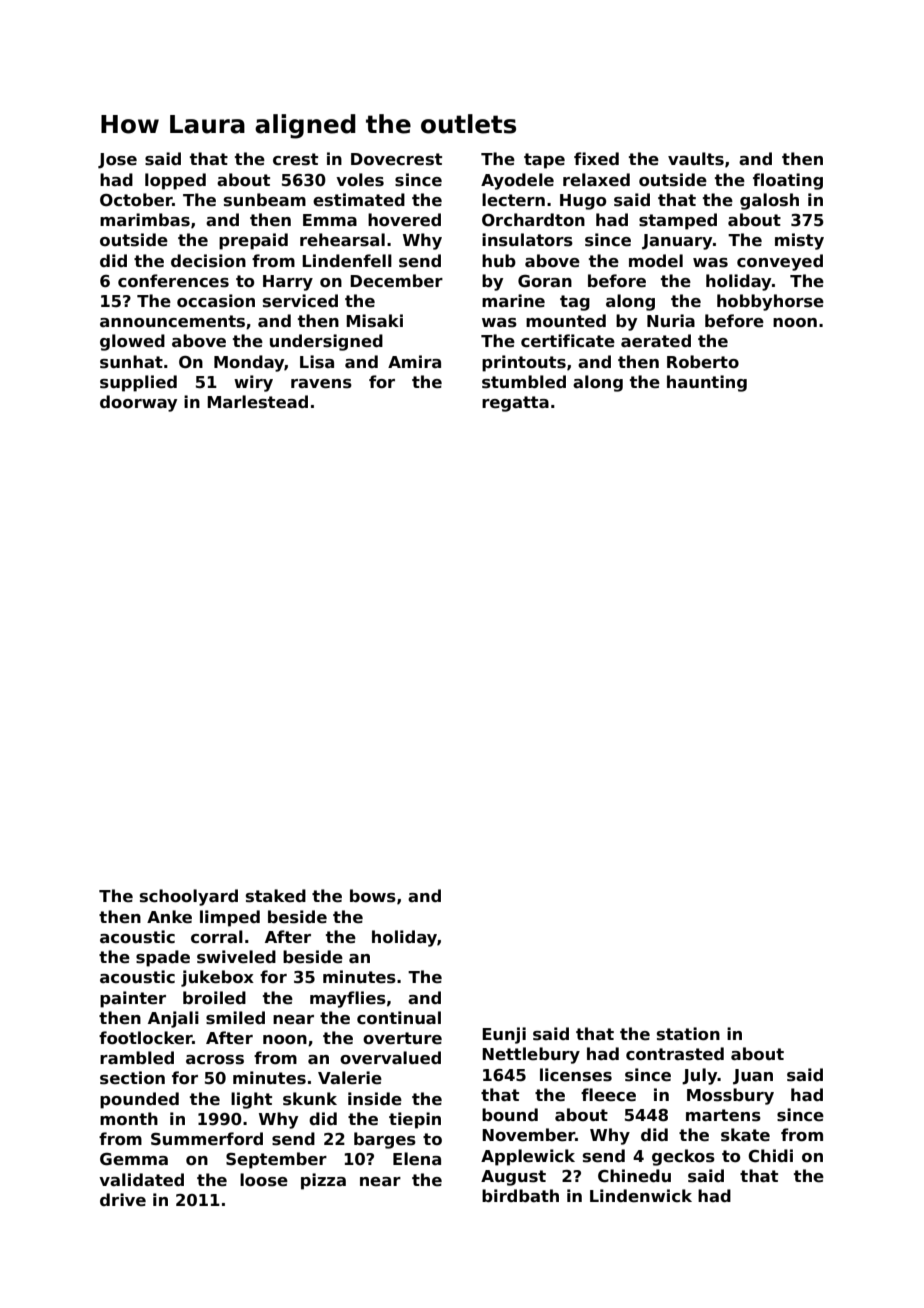 This screenshot has width=924, height=1308. Describe the element at coordinates (326, 342) in the screenshot. I see `undersigned` at that location.
